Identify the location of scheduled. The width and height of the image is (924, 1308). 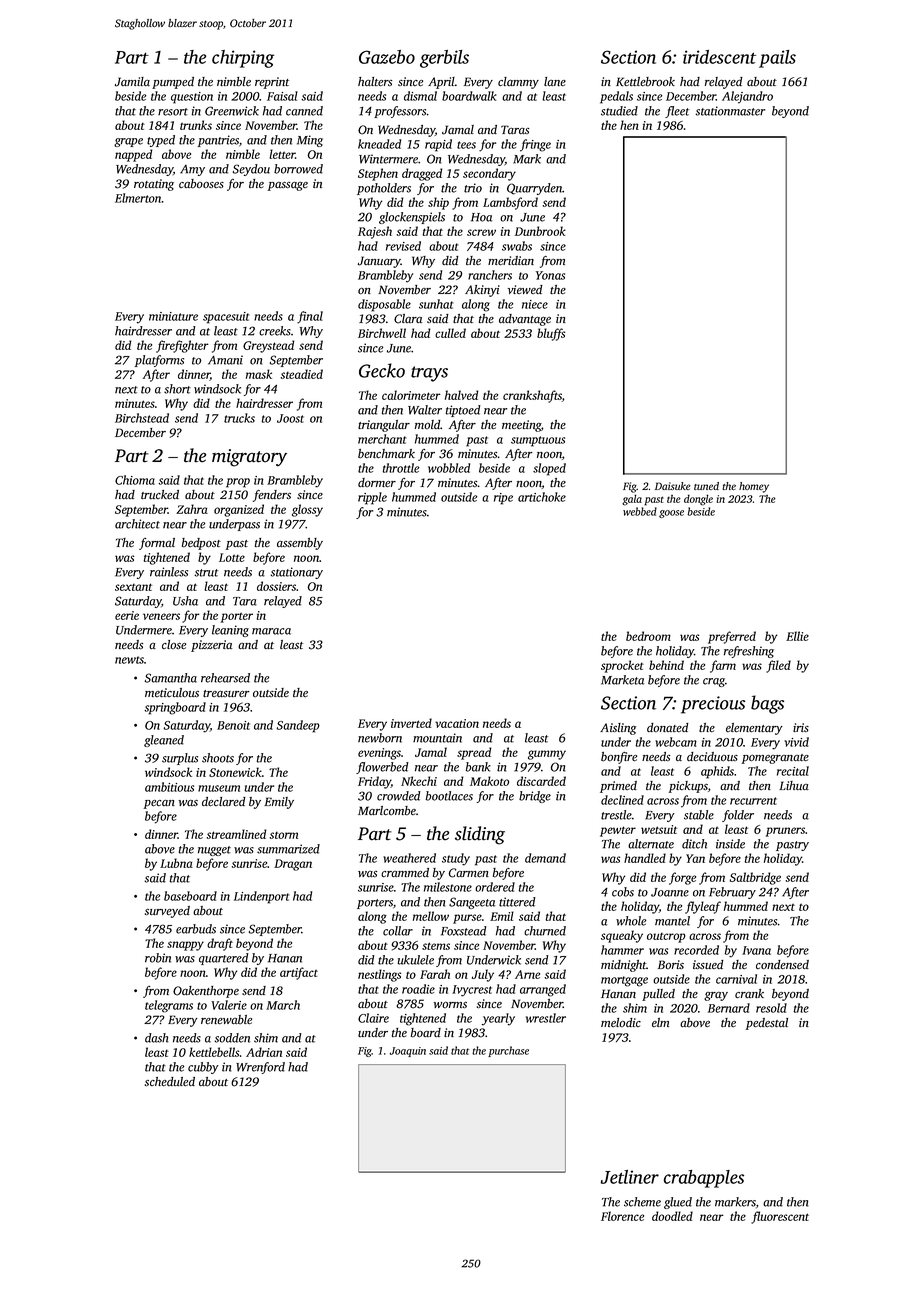
(170, 1082).
